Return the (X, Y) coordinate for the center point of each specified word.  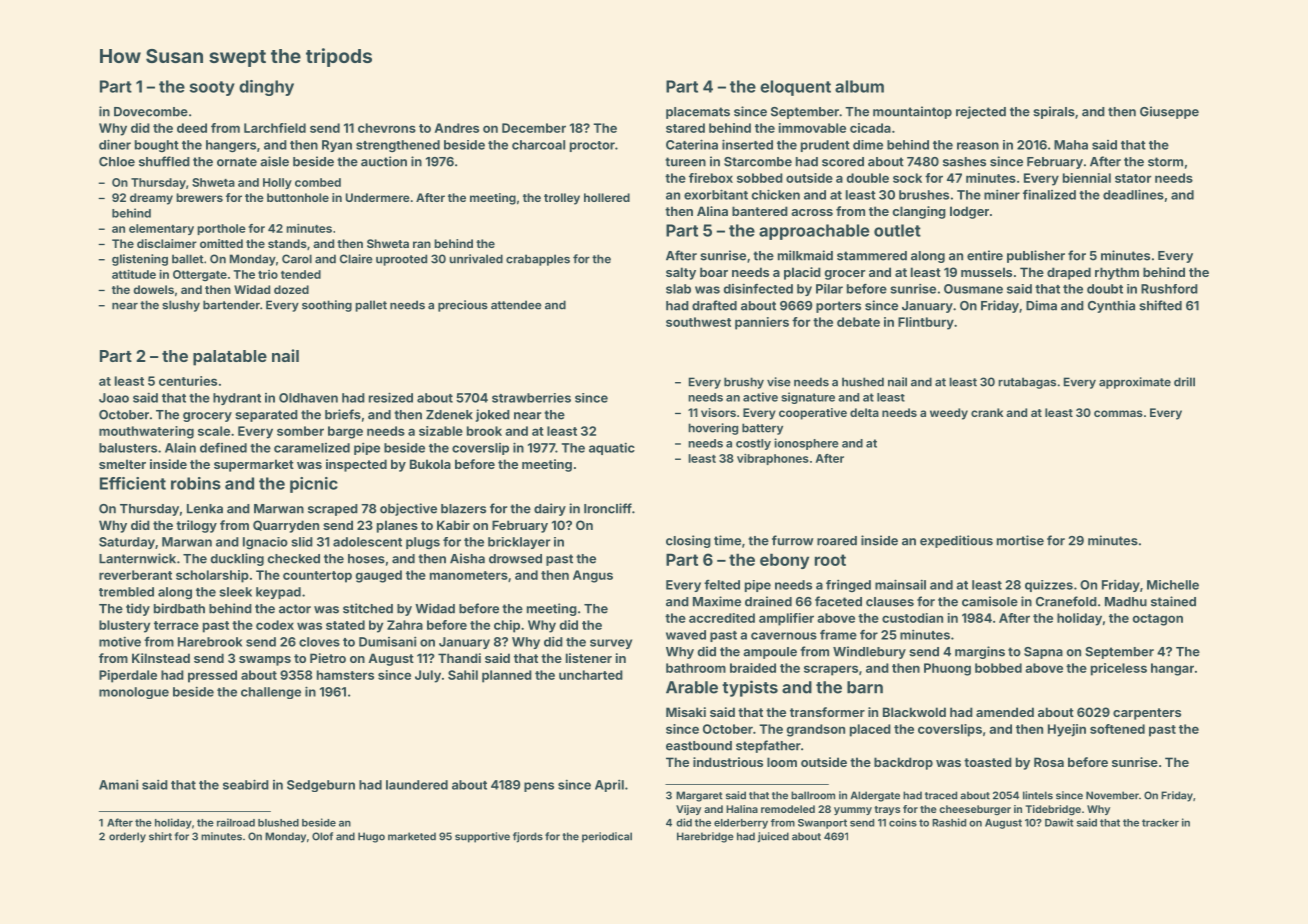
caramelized (312, 448)
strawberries (531, 398)
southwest (698, 322)
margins (980, 652)
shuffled (164, 161)
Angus (593, 576)
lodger (969, 212)
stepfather (768, 746)
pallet (371, 306)
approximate (1135, 383)
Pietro (328, 658)
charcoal (538, 145)
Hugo (371, 837)
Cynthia (1111, 306)
